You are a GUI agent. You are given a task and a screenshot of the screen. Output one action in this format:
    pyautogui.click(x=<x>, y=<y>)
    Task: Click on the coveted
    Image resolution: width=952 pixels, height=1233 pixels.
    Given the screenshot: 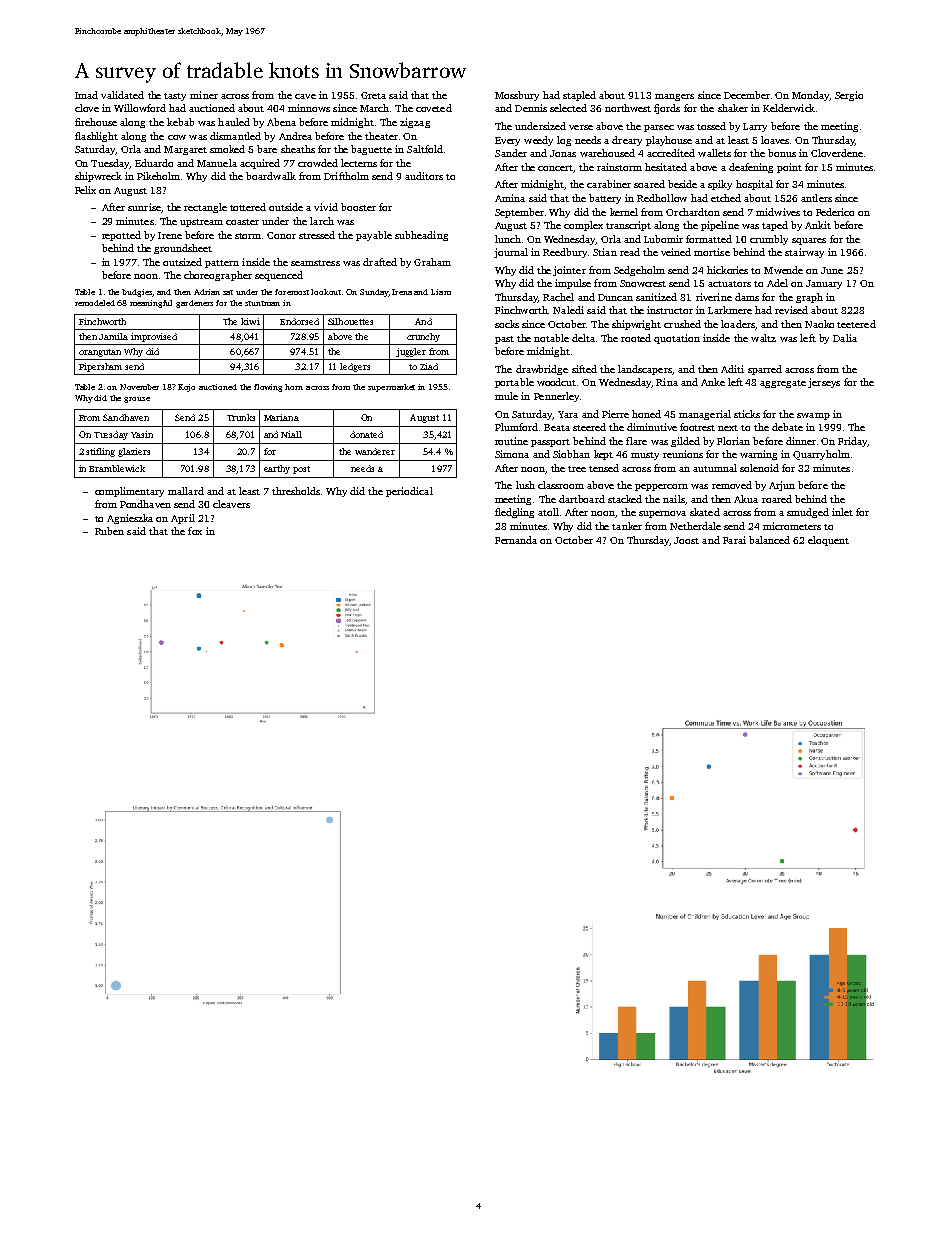 What is the action you would take?
    pyautogui.click(x=434, y=108)
